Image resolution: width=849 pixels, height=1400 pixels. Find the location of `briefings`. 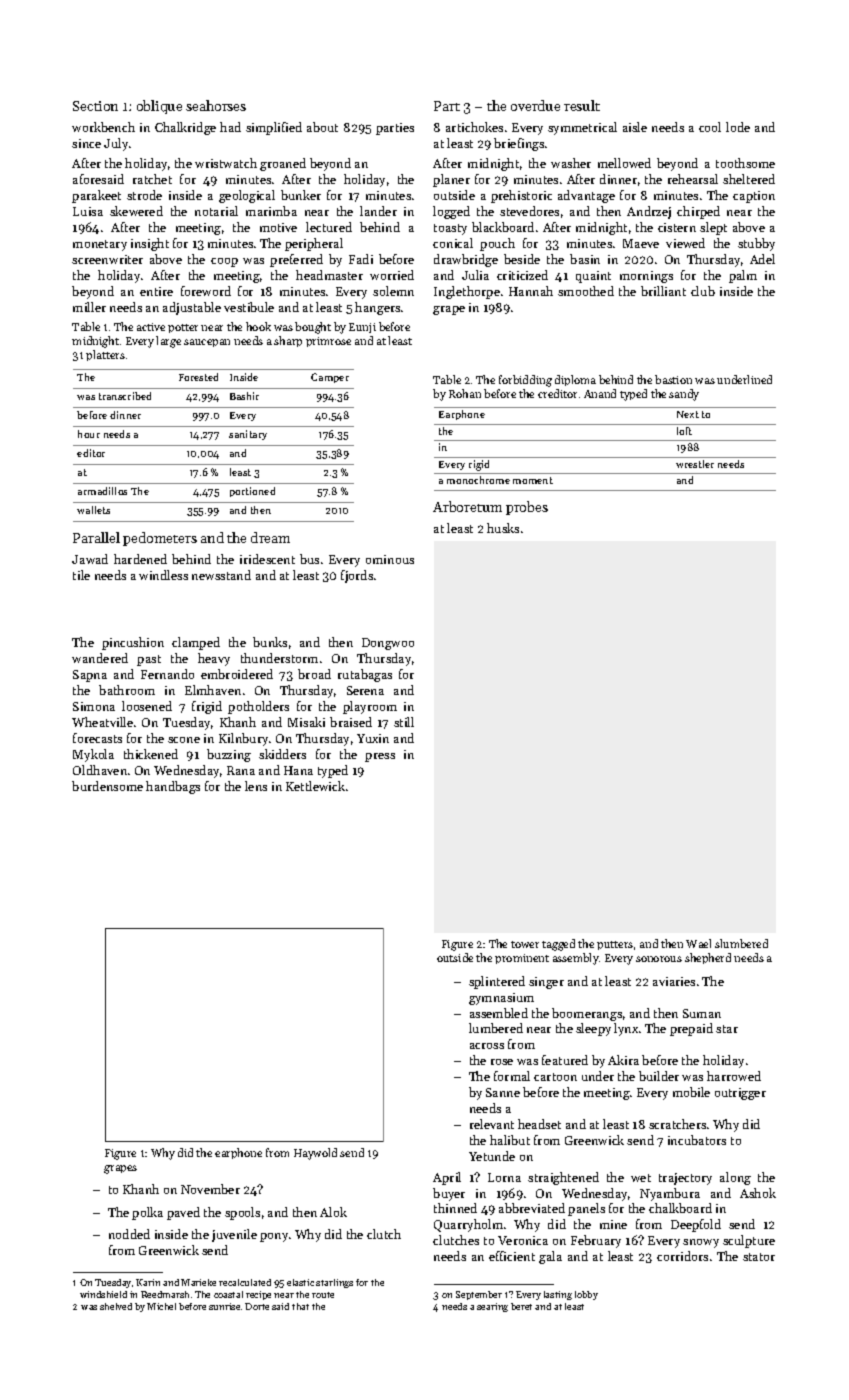

briefings is located at coordinates (519, 144).
